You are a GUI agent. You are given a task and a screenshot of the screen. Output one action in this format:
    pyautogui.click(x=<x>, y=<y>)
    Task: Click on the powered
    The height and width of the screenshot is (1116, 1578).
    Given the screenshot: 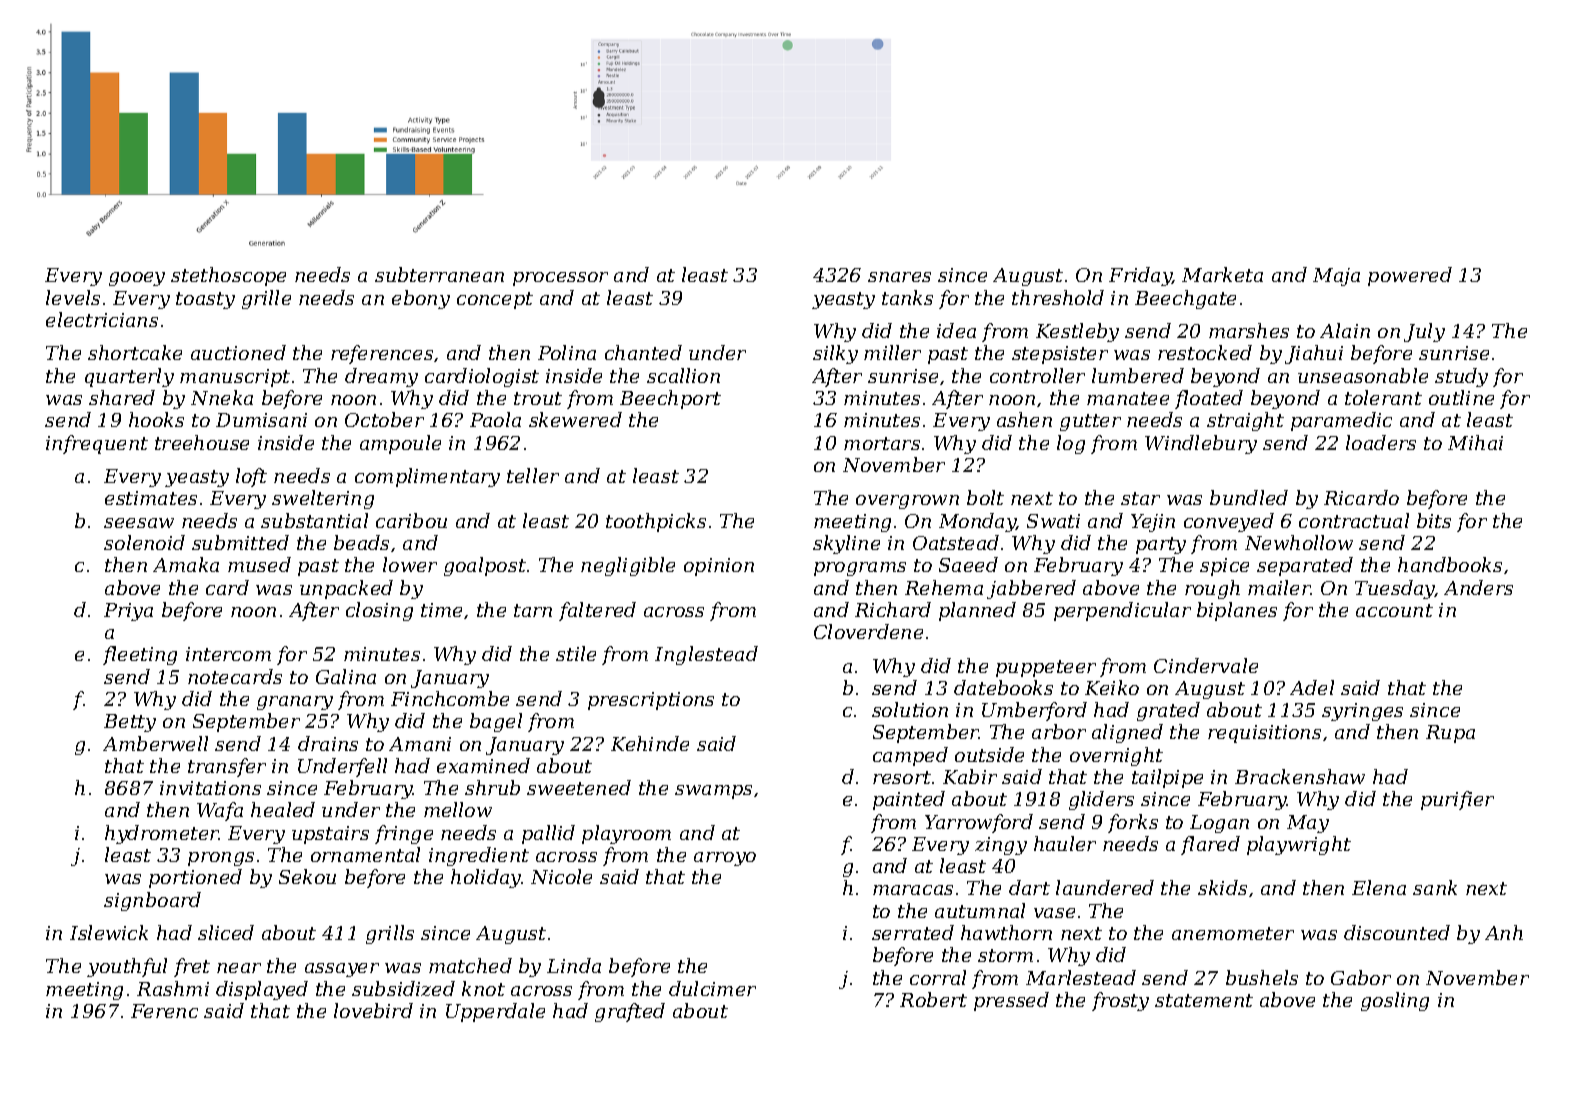 What is the action you would take?
    pyautogui.click(x=1410, y=276)
